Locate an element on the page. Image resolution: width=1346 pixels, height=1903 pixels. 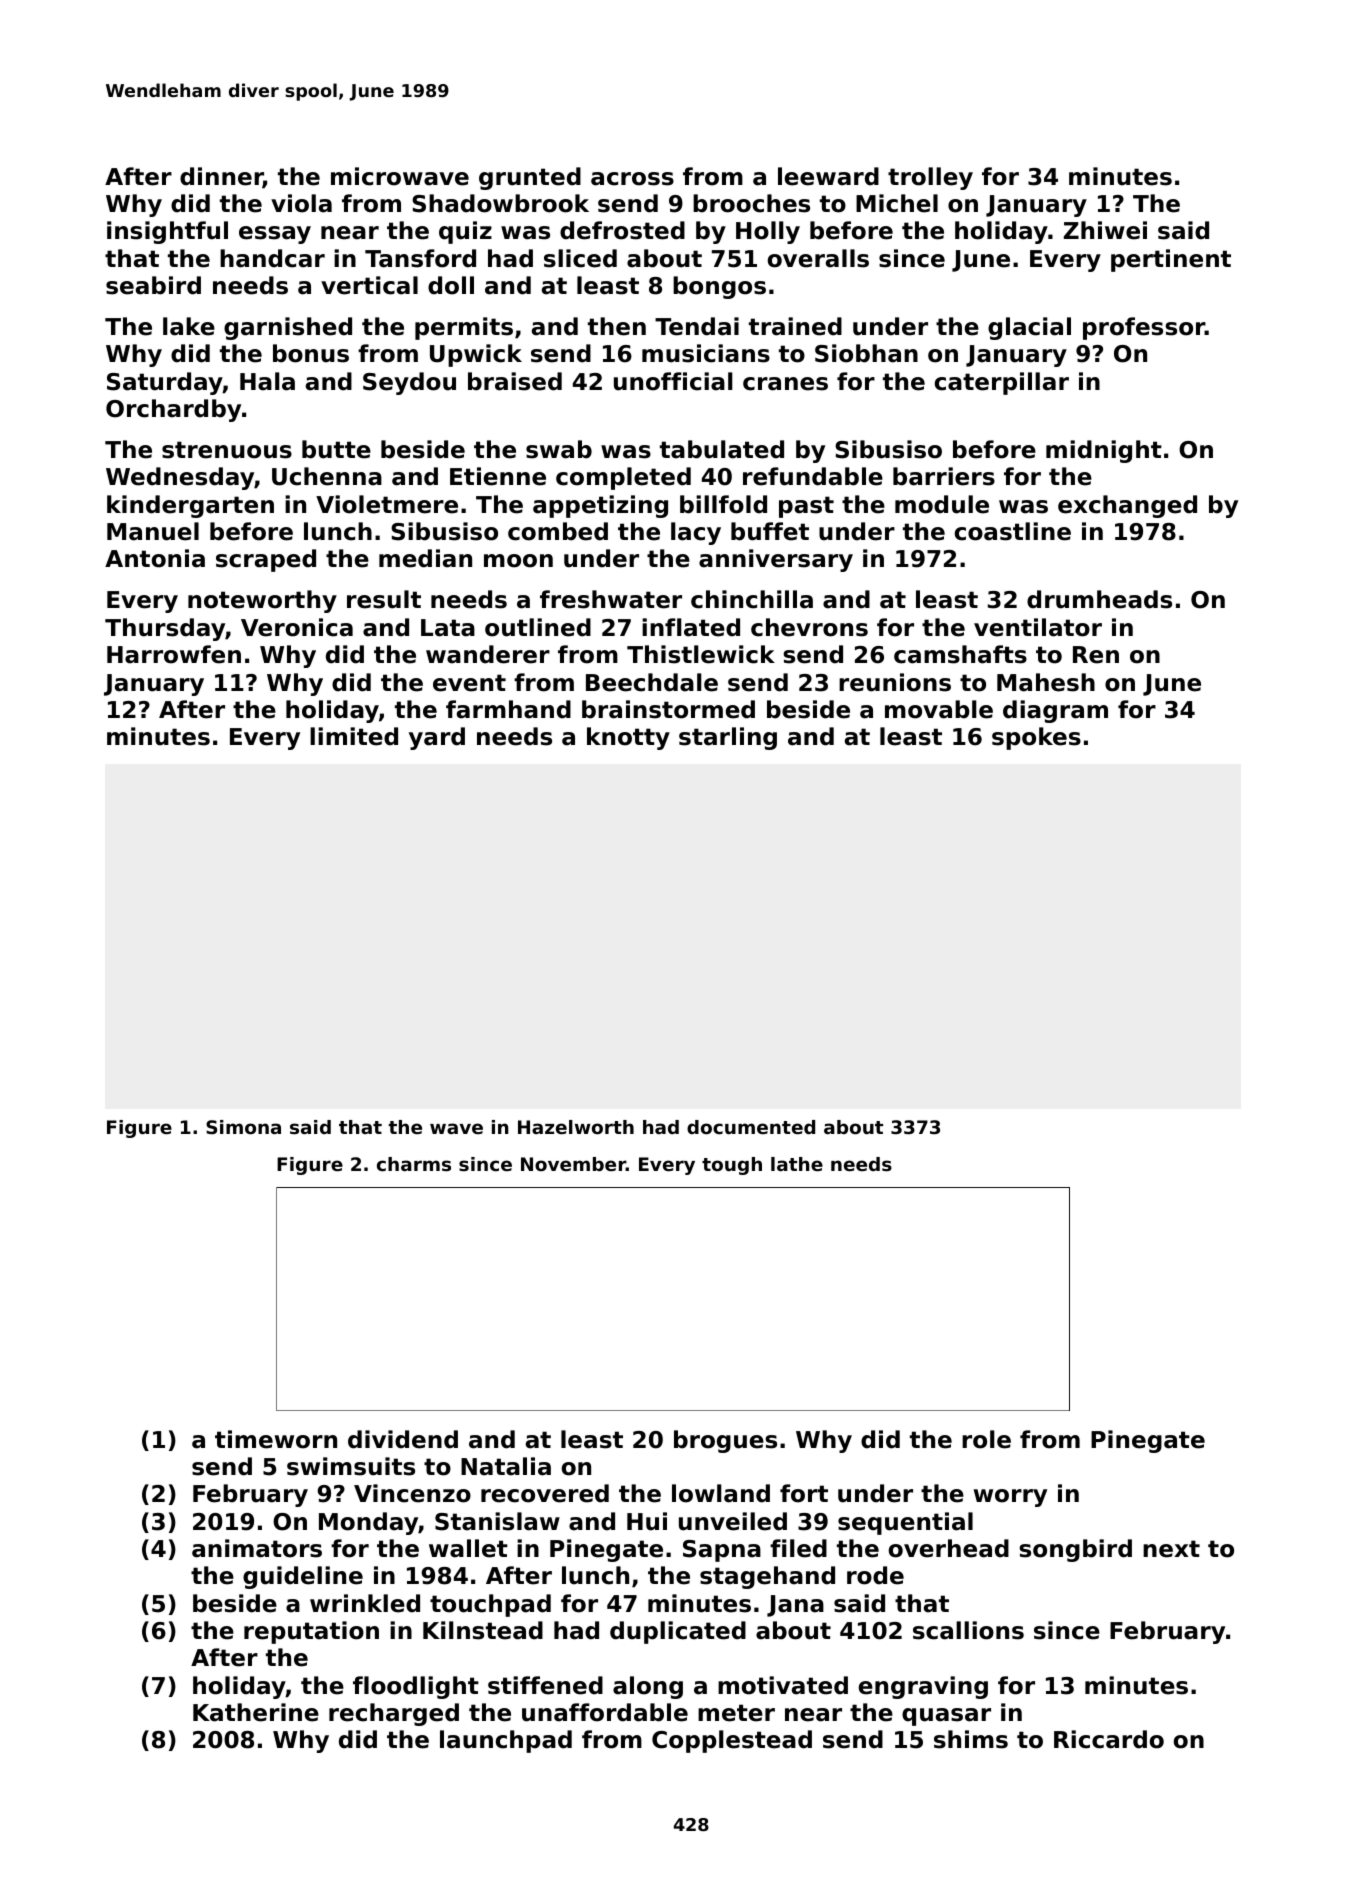
leeward is located at coordinates (828, 176).
